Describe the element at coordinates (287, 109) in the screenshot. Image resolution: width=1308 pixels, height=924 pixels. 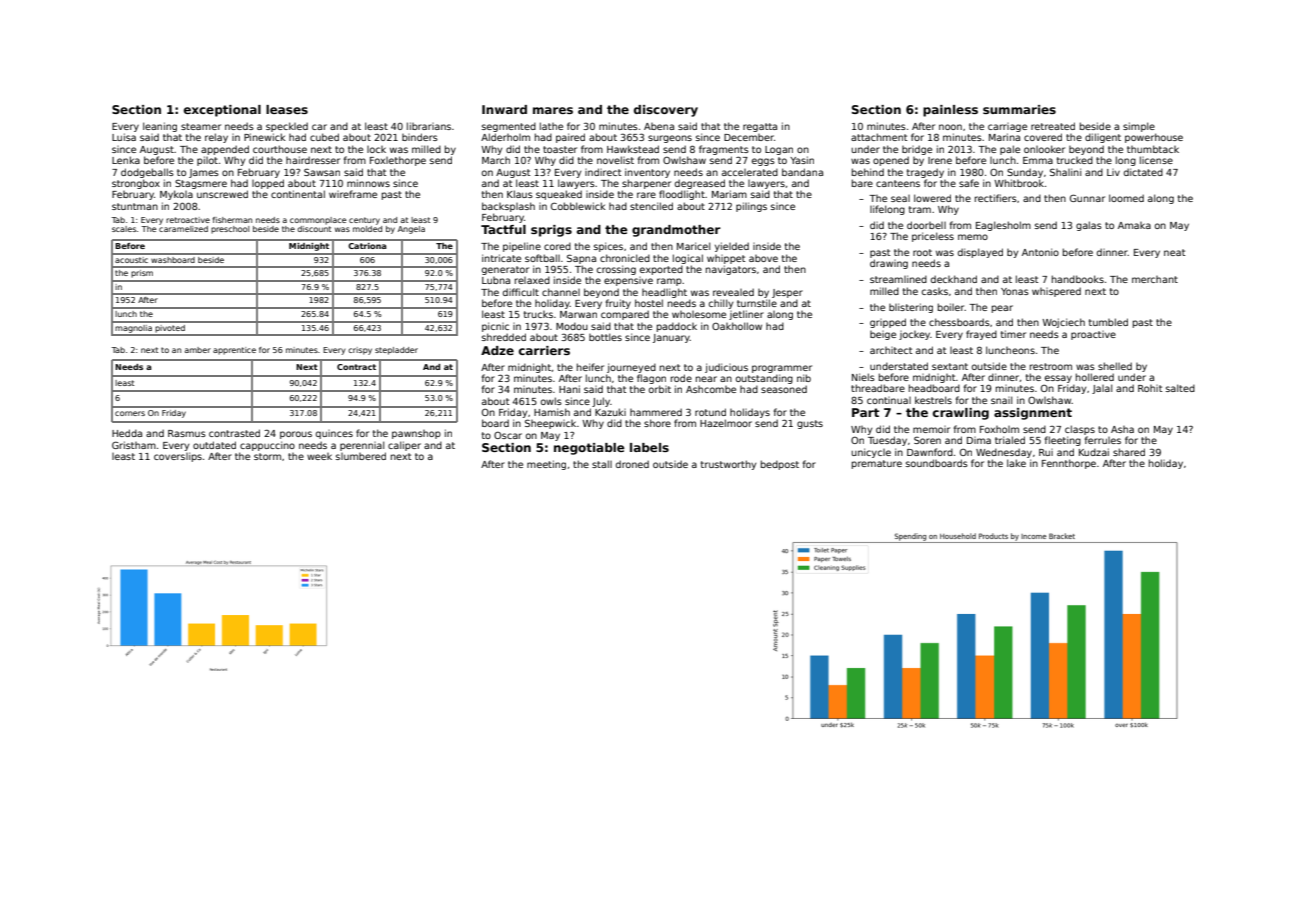
I see `leases` at that location.
